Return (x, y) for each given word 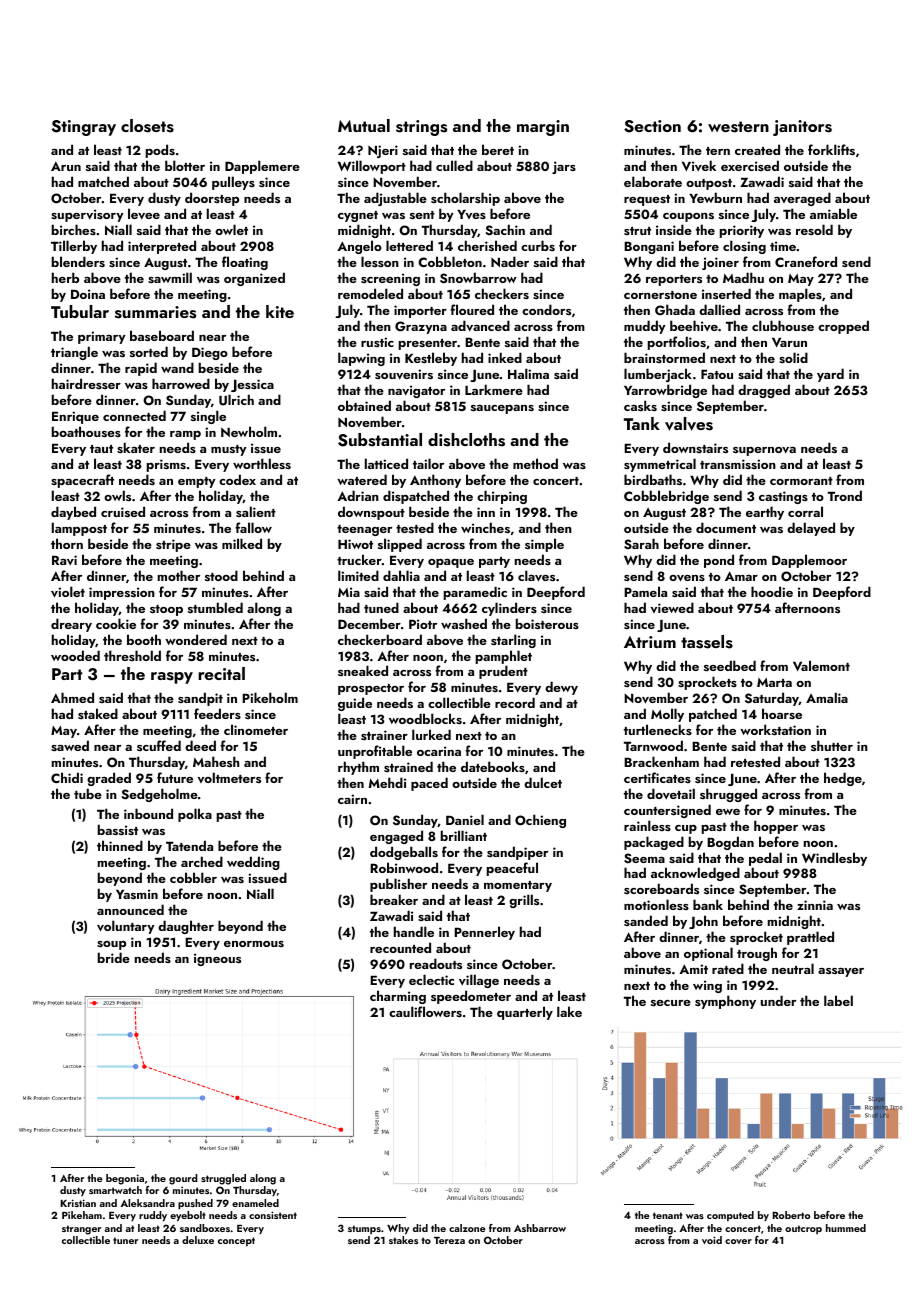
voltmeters (229, 777)
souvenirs (404, 374)
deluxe (198, 1240)
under (778, 1000)
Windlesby (834, 859)
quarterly (525, 1013)
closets (147, 126)
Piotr (423, 624)
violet (68, 592)
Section (652, 126)
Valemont (821, 665)
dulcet (543, 782)
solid (793, 357)
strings (421, 128)
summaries (155, 312)
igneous (217, 959)
